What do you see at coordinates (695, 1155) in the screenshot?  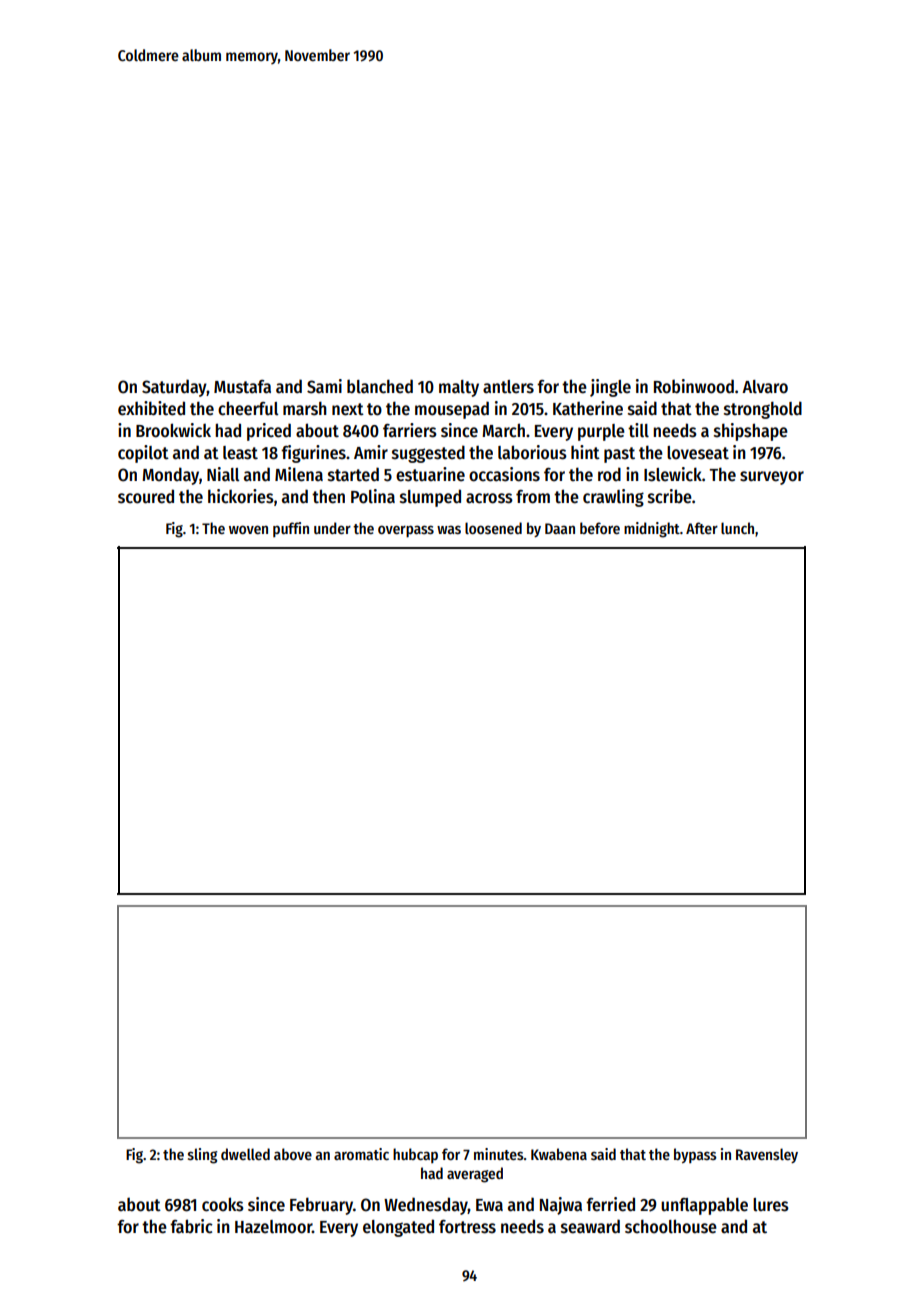 I see `bypass` at bounding box center [695, 1155].
